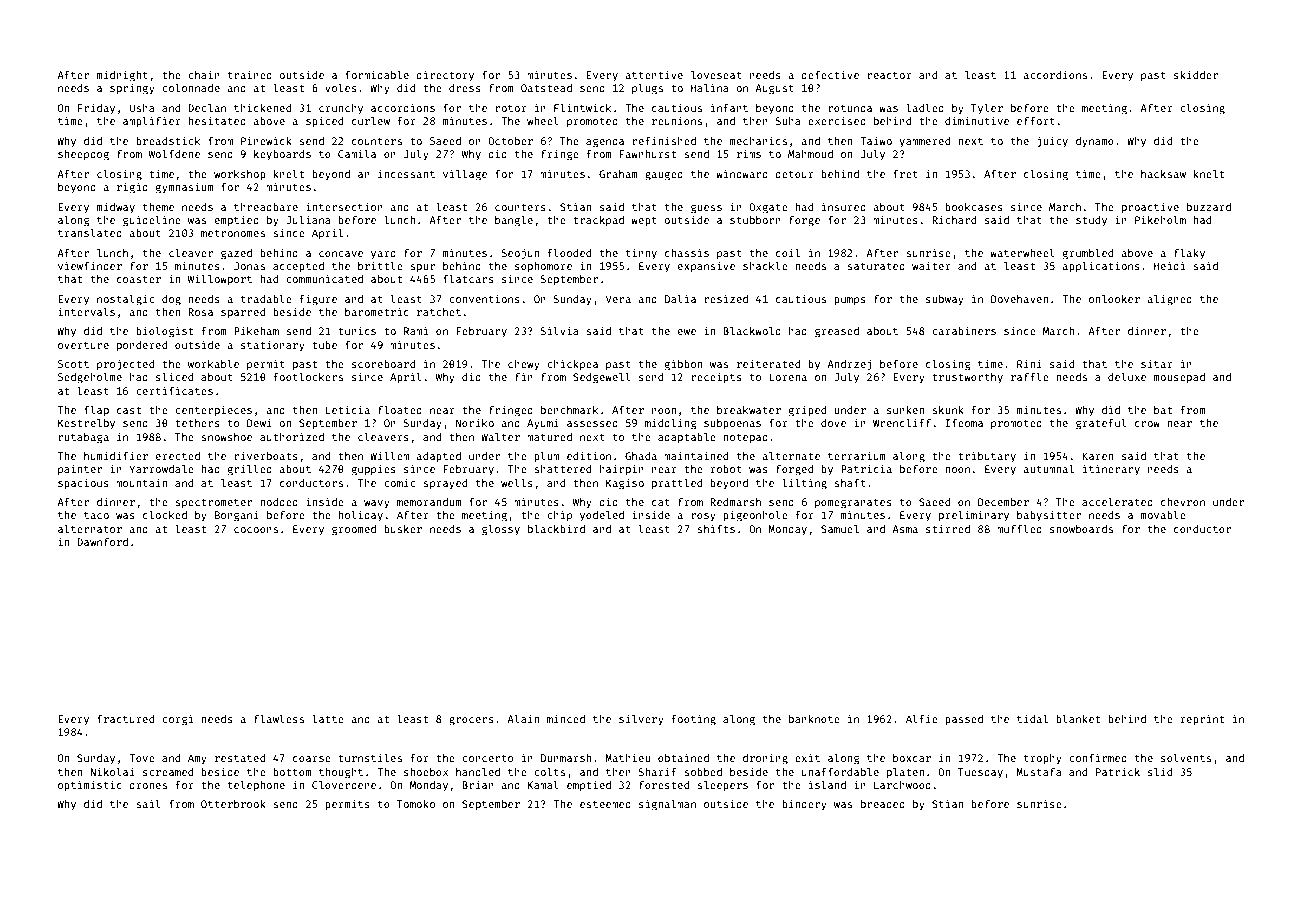  What do you see at coordinates (471, 721) in the page?
I see `grocers` at bounding box center [471, 721].
